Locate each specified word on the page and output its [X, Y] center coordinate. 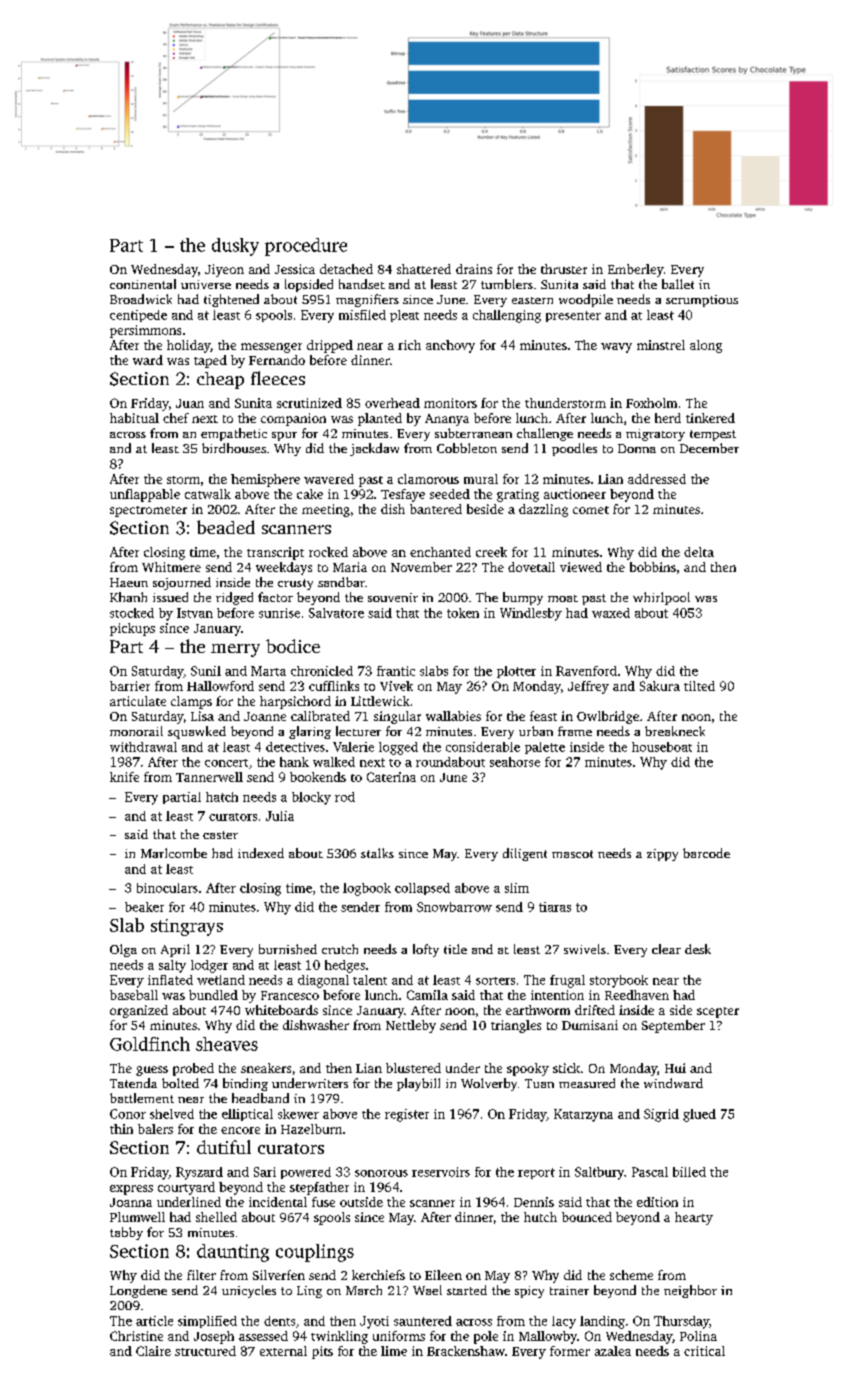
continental [143, 284]
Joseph [214, 1337]
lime [394, 1351]
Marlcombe [174, 853]
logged [398, 748]
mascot [572, 854]
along [706, 346]
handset [362, 284]
